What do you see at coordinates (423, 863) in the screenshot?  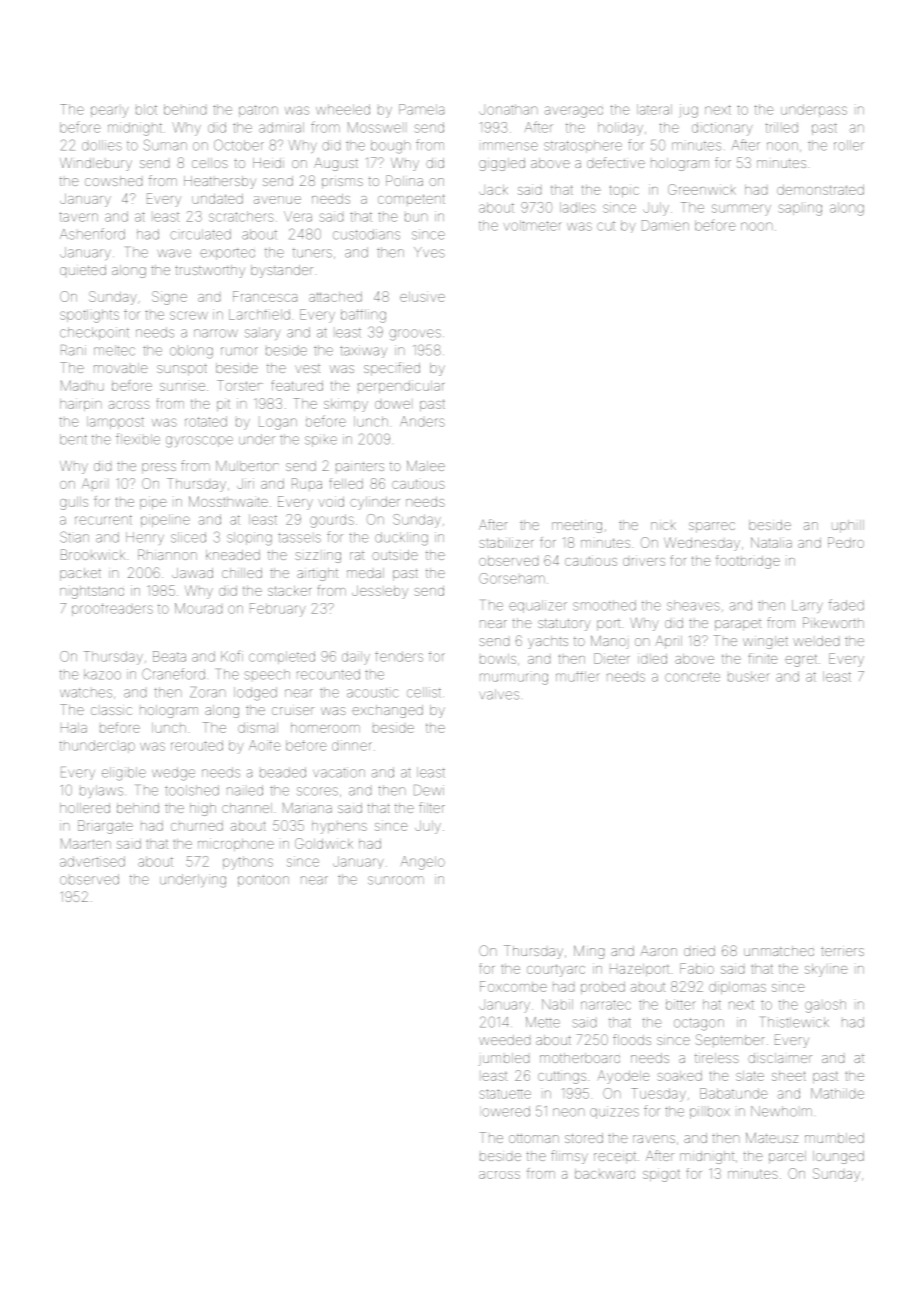 I see `Angelo` at bounding box center [423, 863].
